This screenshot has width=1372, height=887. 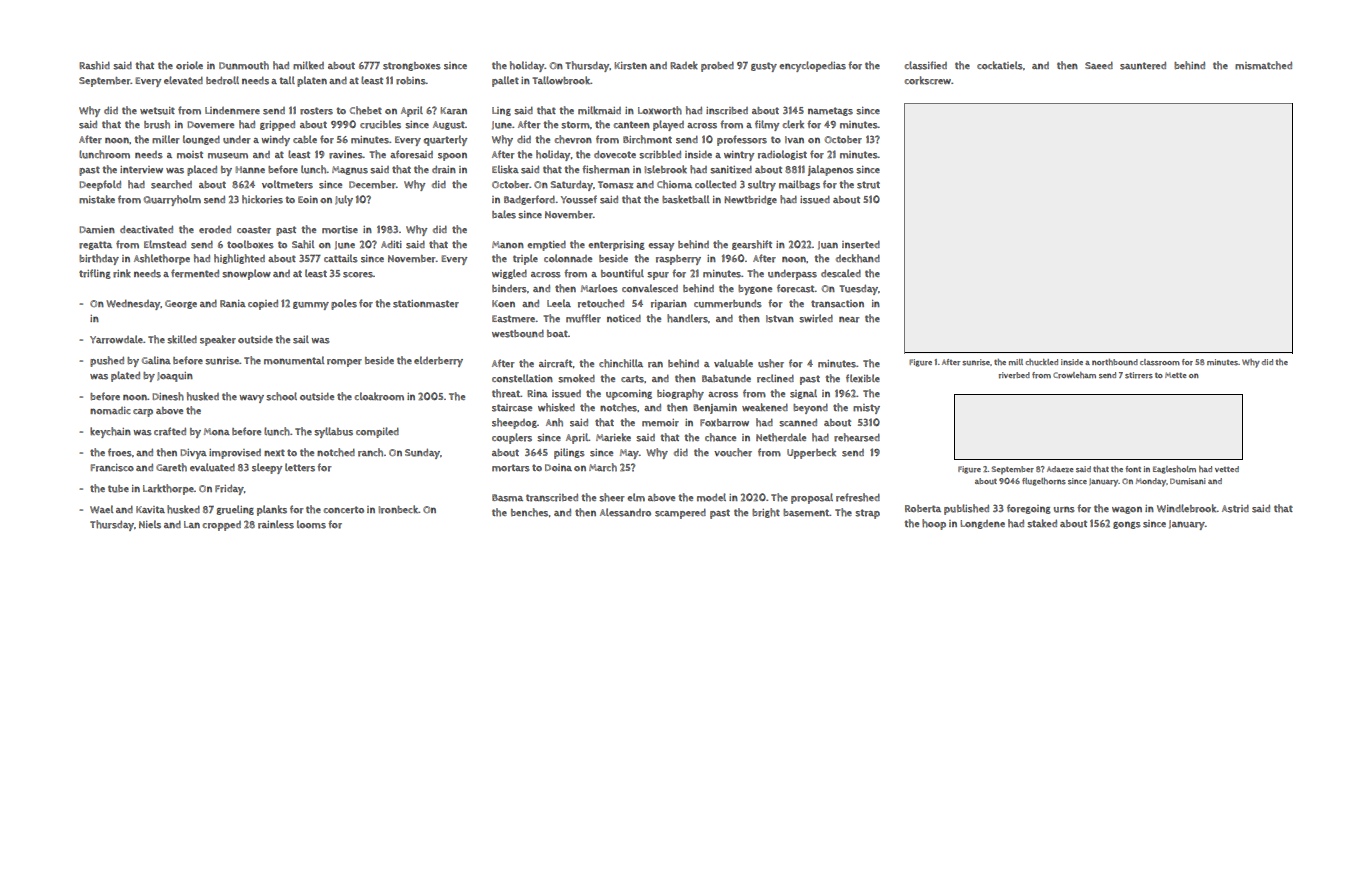 I want to click on constellation, so click(x=522, y=378).
